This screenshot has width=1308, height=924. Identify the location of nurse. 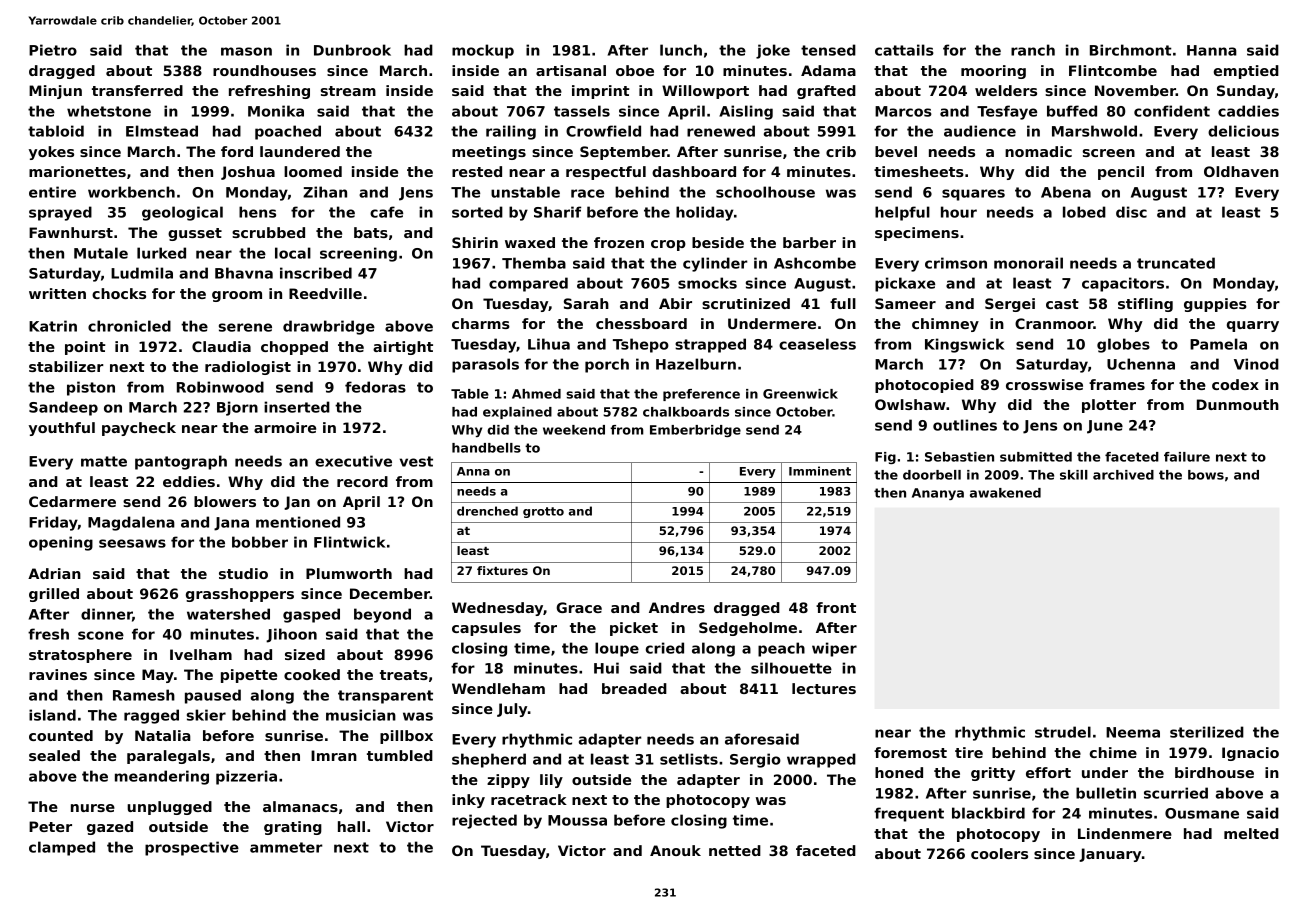
(93, 808).
